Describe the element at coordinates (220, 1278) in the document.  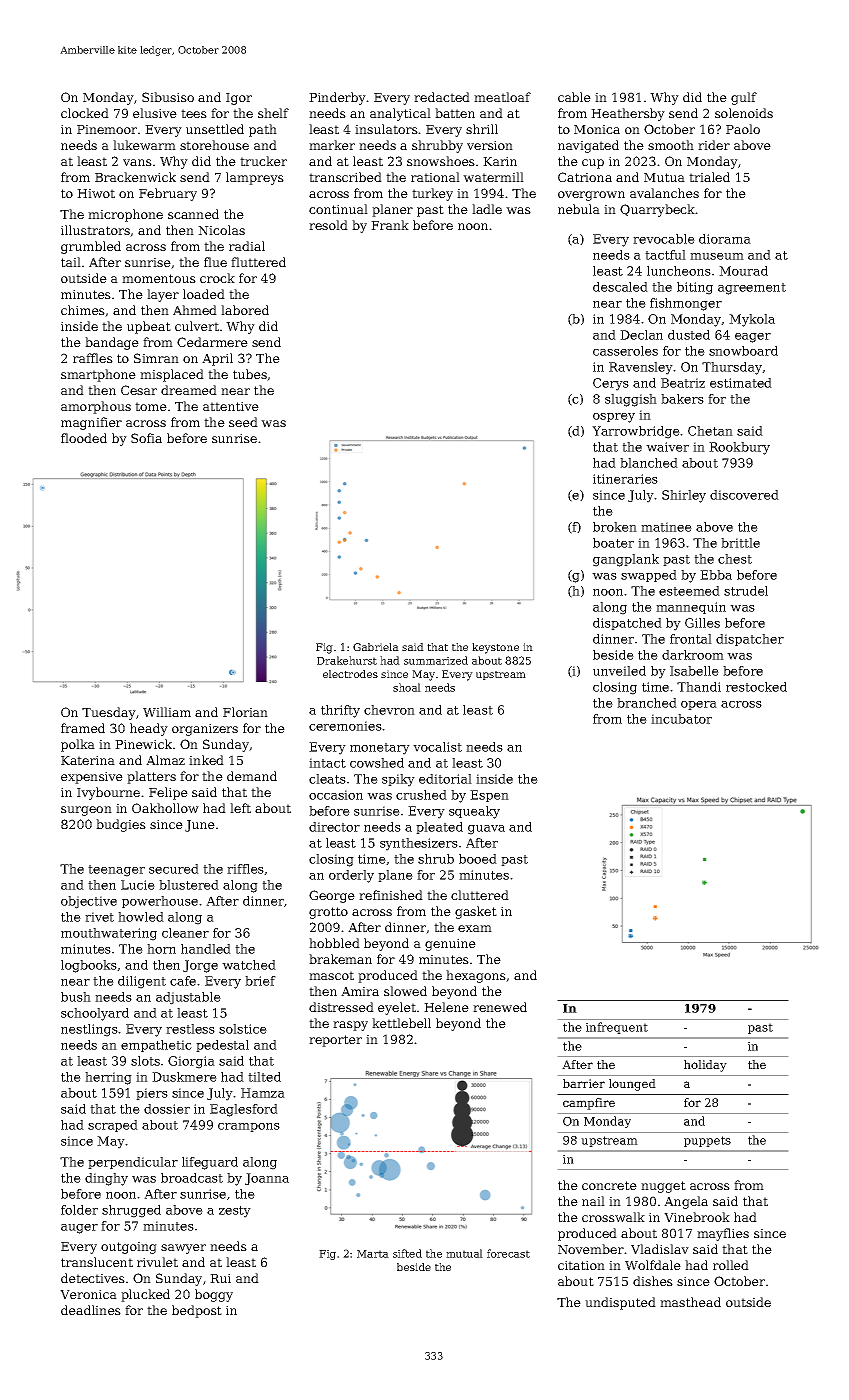
I see `Rui` at that location.
